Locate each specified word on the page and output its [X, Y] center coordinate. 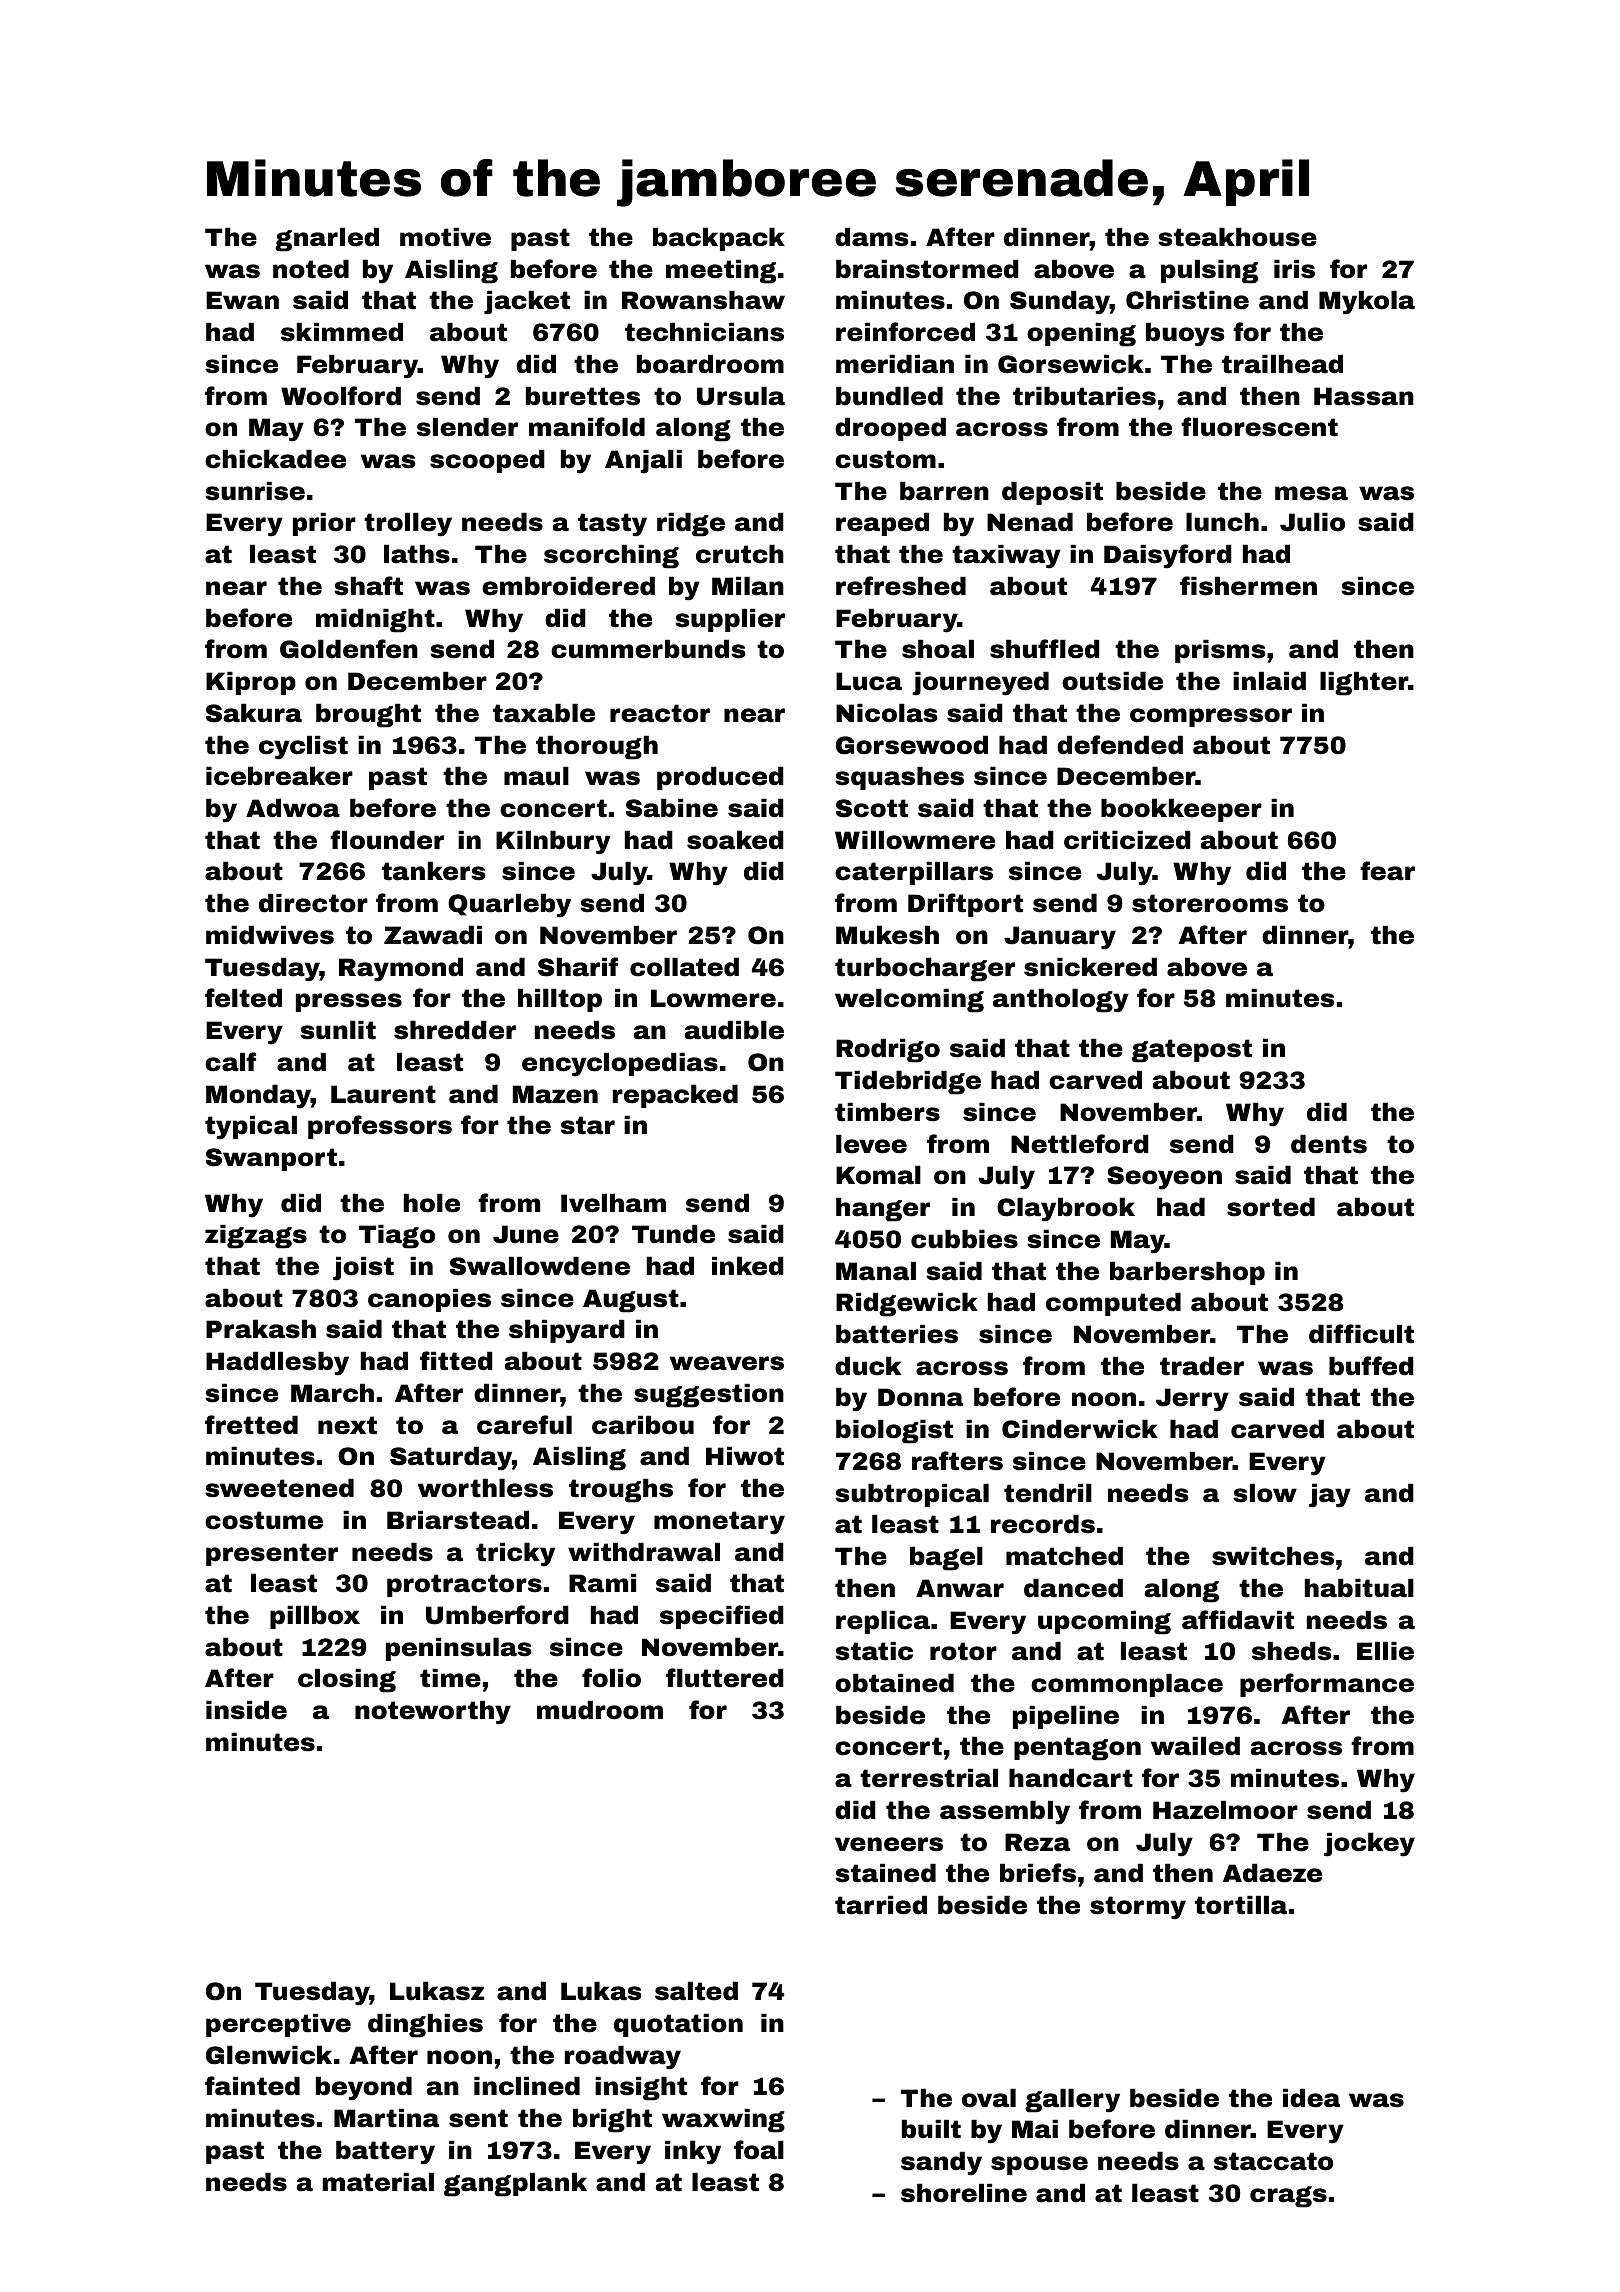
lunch [1222, 522]
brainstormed [927, 269]
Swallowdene [540, 1266]
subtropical [912, 1495]
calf [230, 1062]
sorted [1271, 1207]
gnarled [327, 239]
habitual [1359, 1588]
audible [734, 1030]
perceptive [278, 2025]
